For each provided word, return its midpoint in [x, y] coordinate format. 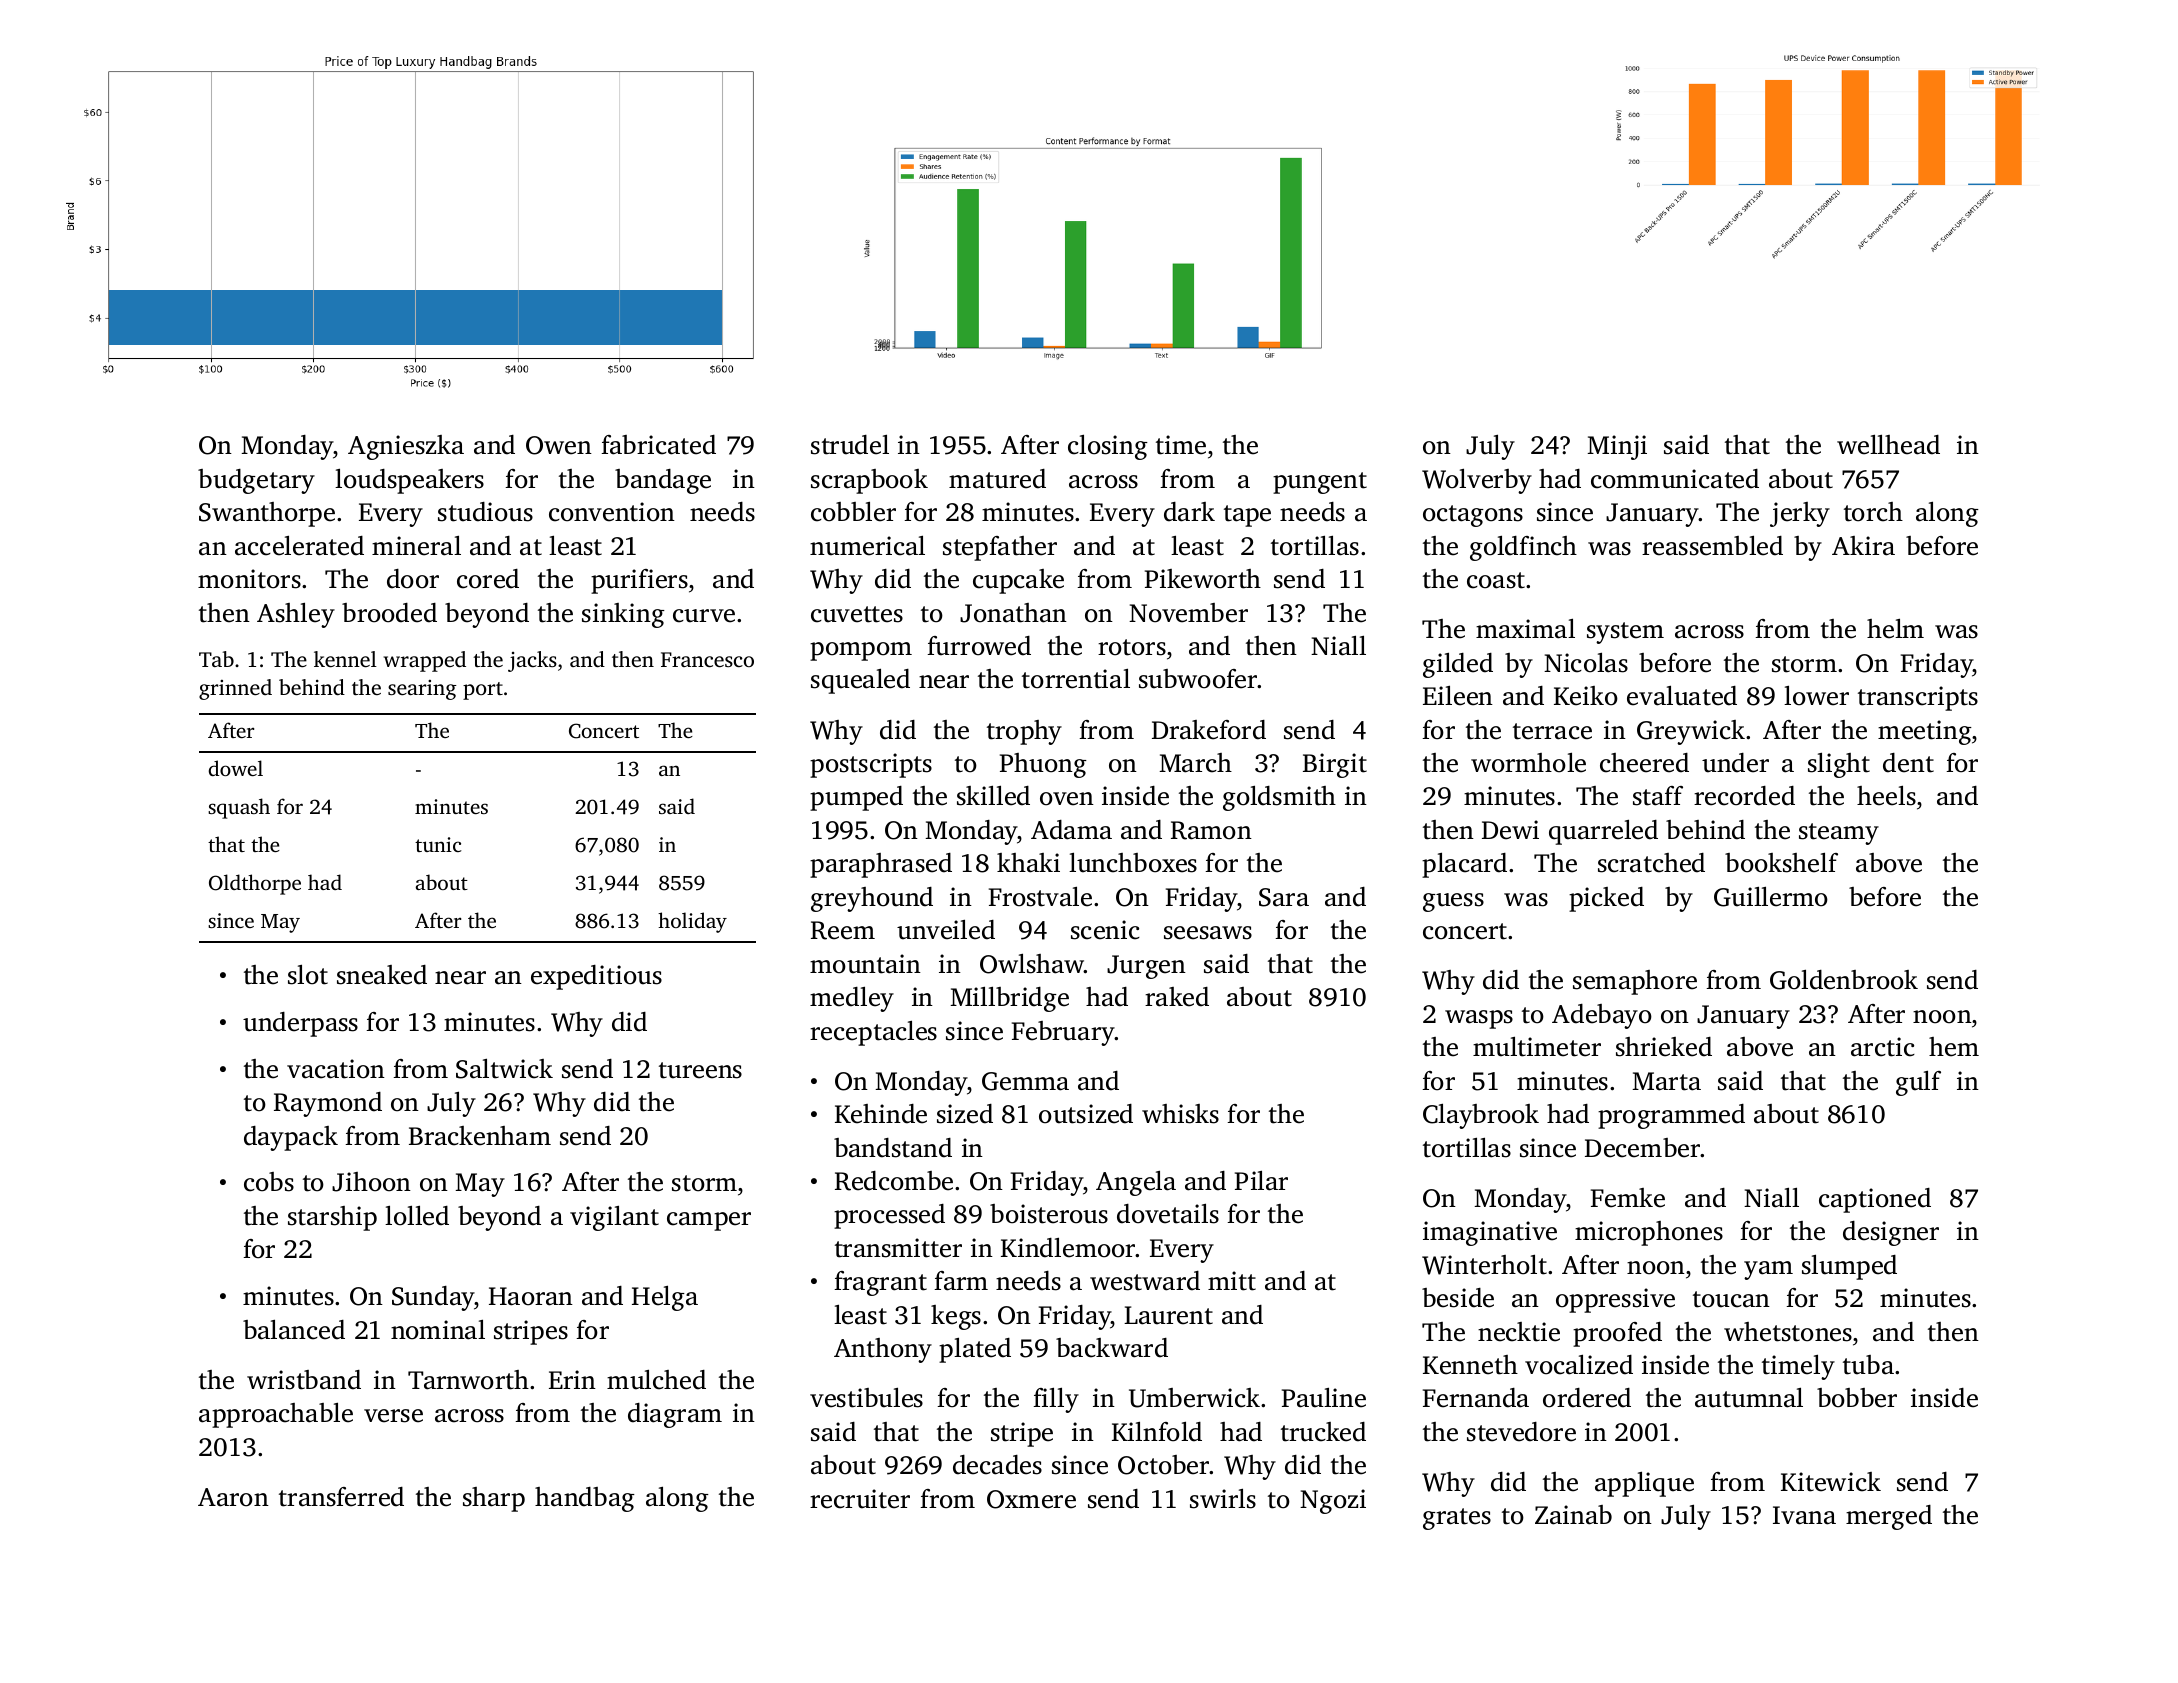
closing [1108, 447]
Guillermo [1771, 897]
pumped [856, 798]
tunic [438, 844]
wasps [1479, 1019]
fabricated [658, 445]
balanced [294, 1330]
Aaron [233, 1497]
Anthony [883, 1350]
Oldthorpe [255, 884]
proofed [1617, 1334]
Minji [1617, 447]
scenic [1105, 930]
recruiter [860, 1499]
